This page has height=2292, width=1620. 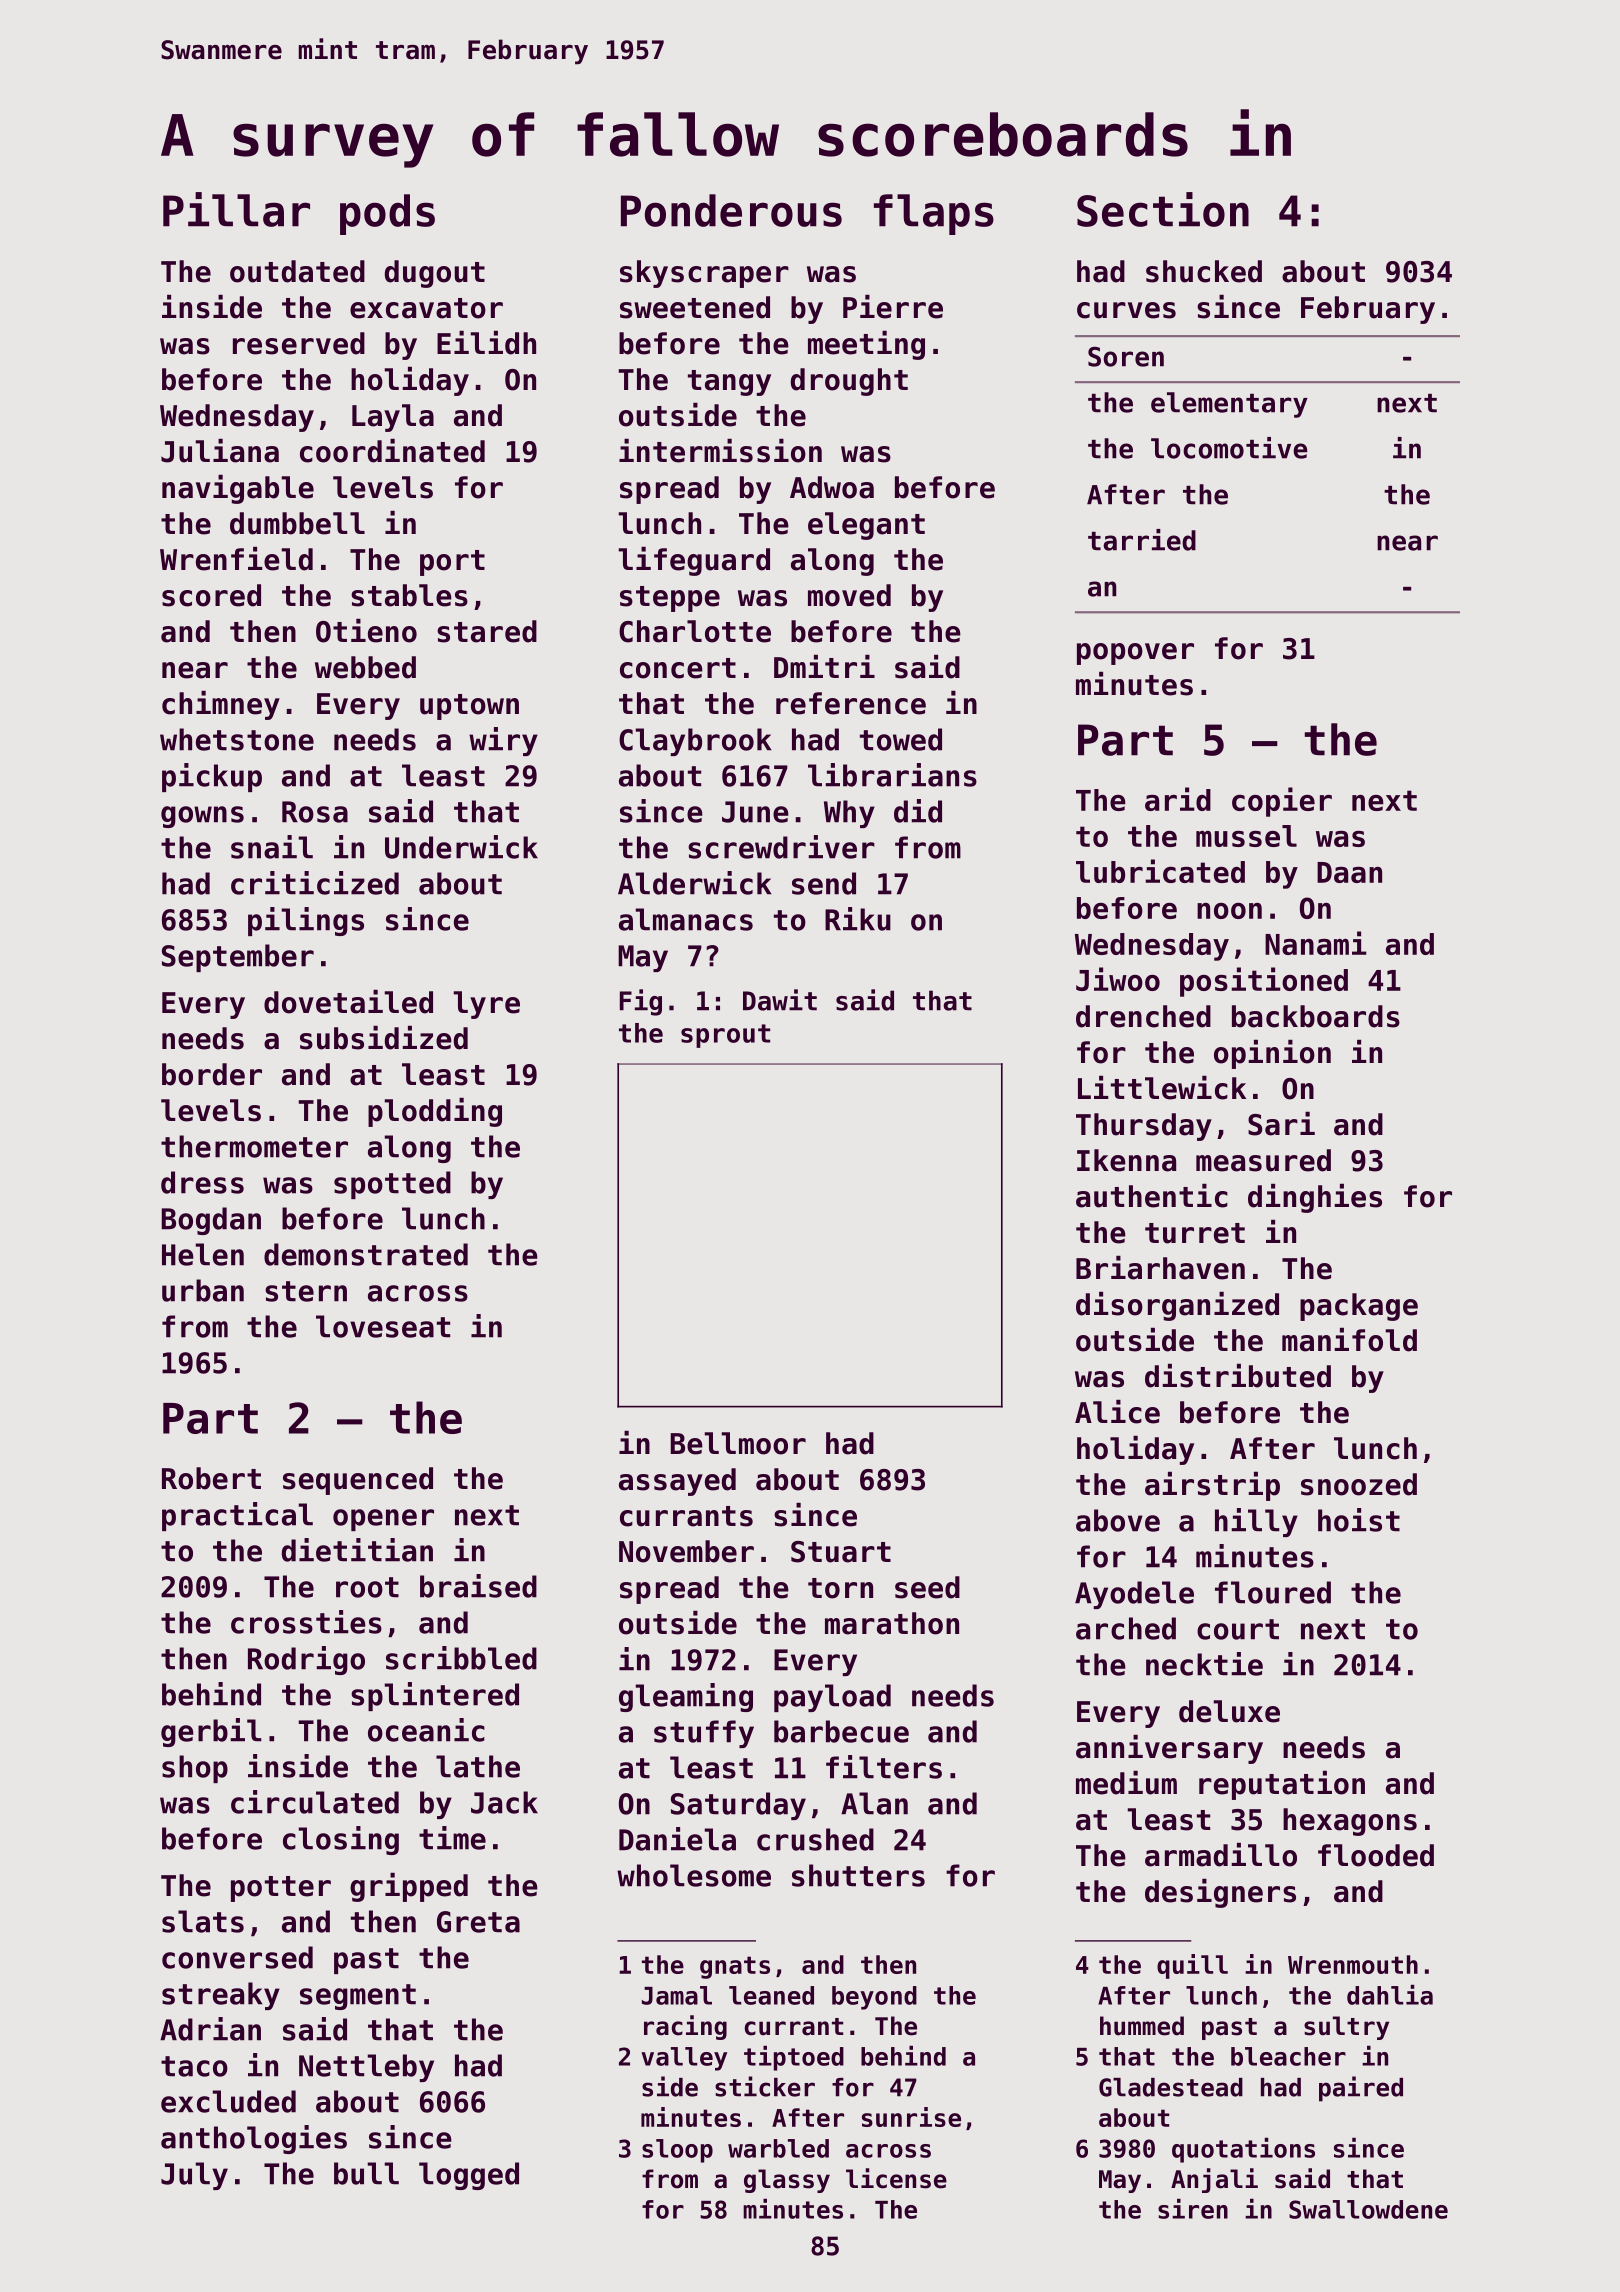 I want to click on sprout, so click(x=725, y=1036).
